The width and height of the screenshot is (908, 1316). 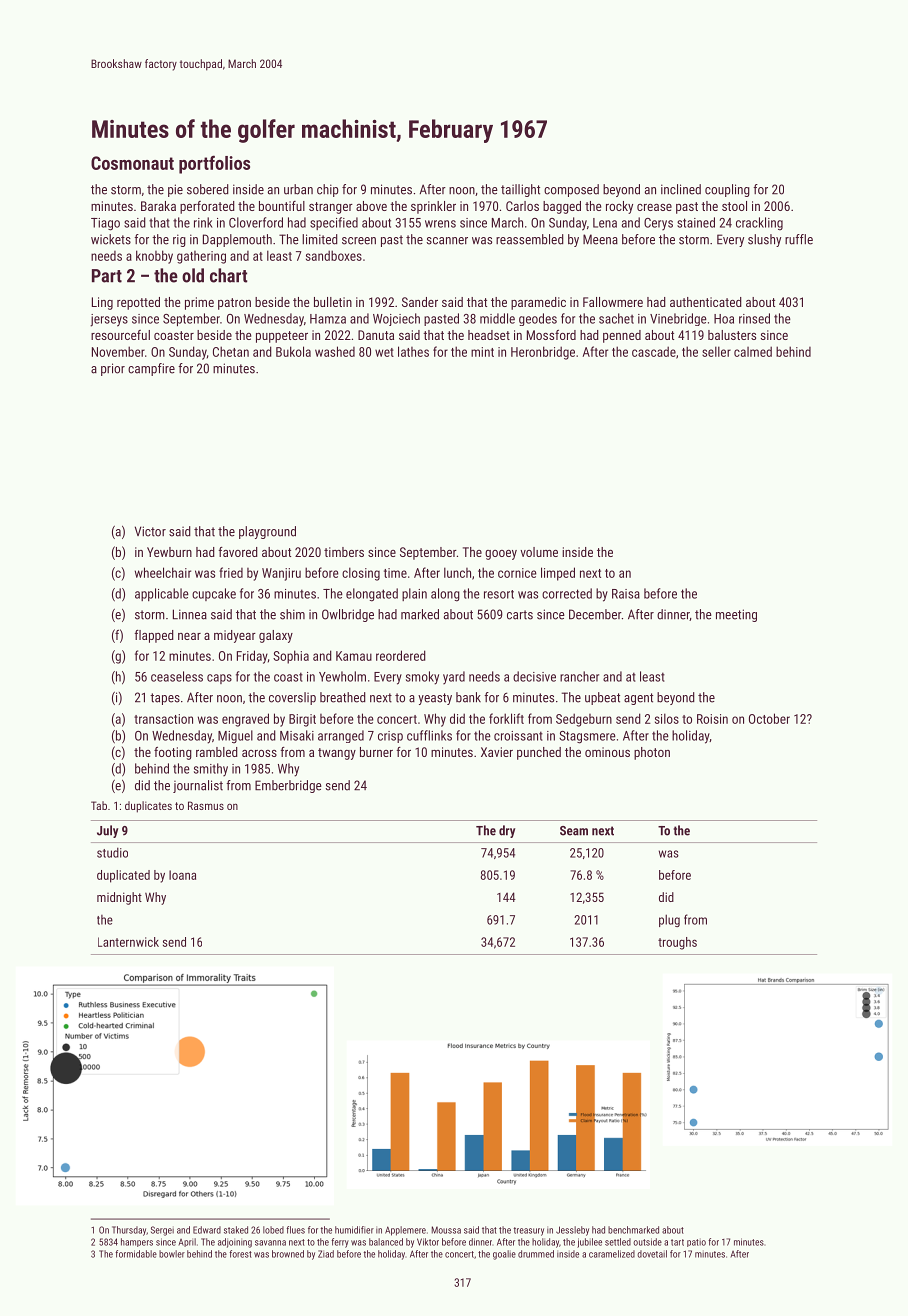 I want to click on Miguel, so click(x=235, y=737).
